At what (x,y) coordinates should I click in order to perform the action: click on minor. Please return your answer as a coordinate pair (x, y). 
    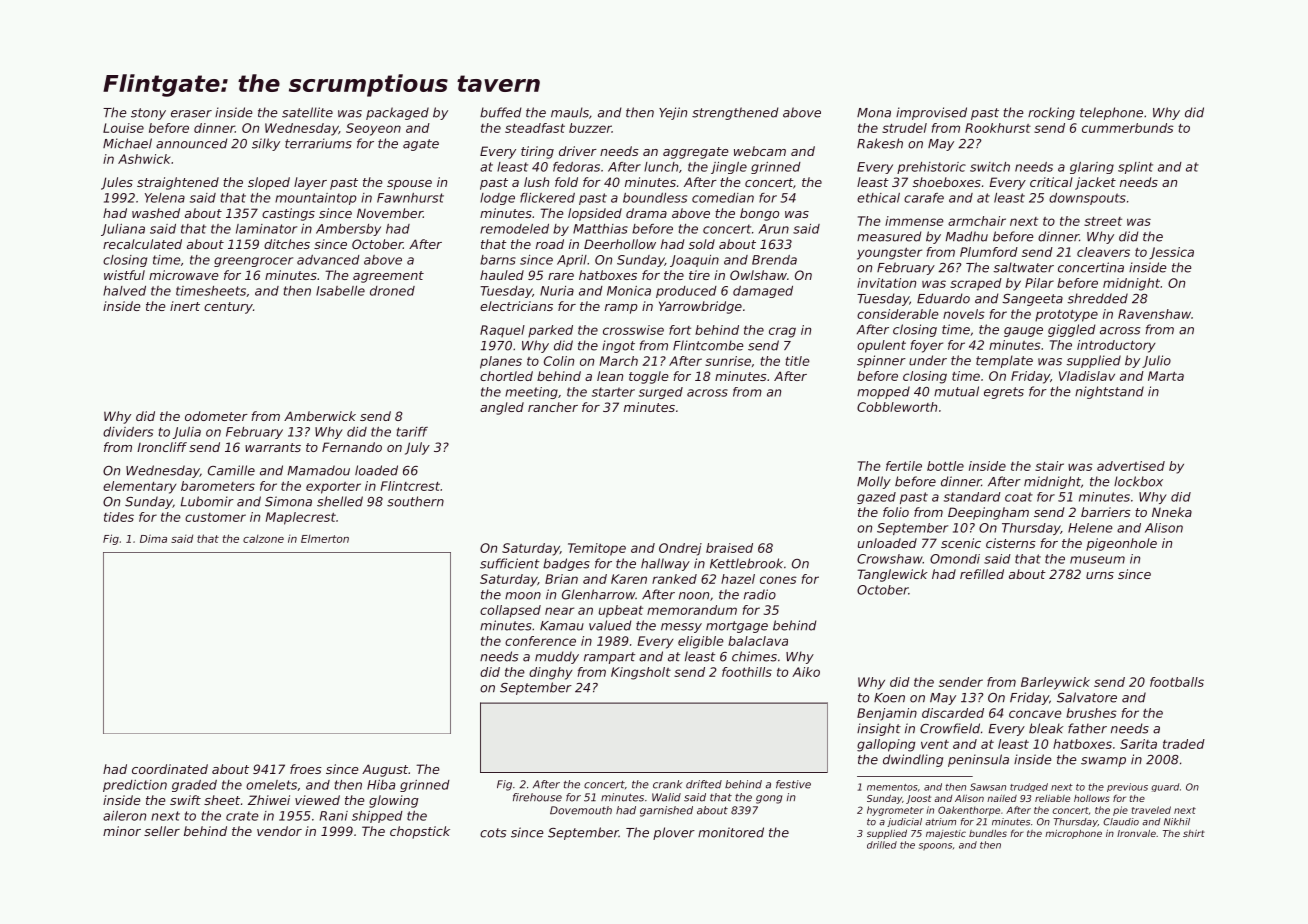
    Looking at the image, I should click on (122, 831).
